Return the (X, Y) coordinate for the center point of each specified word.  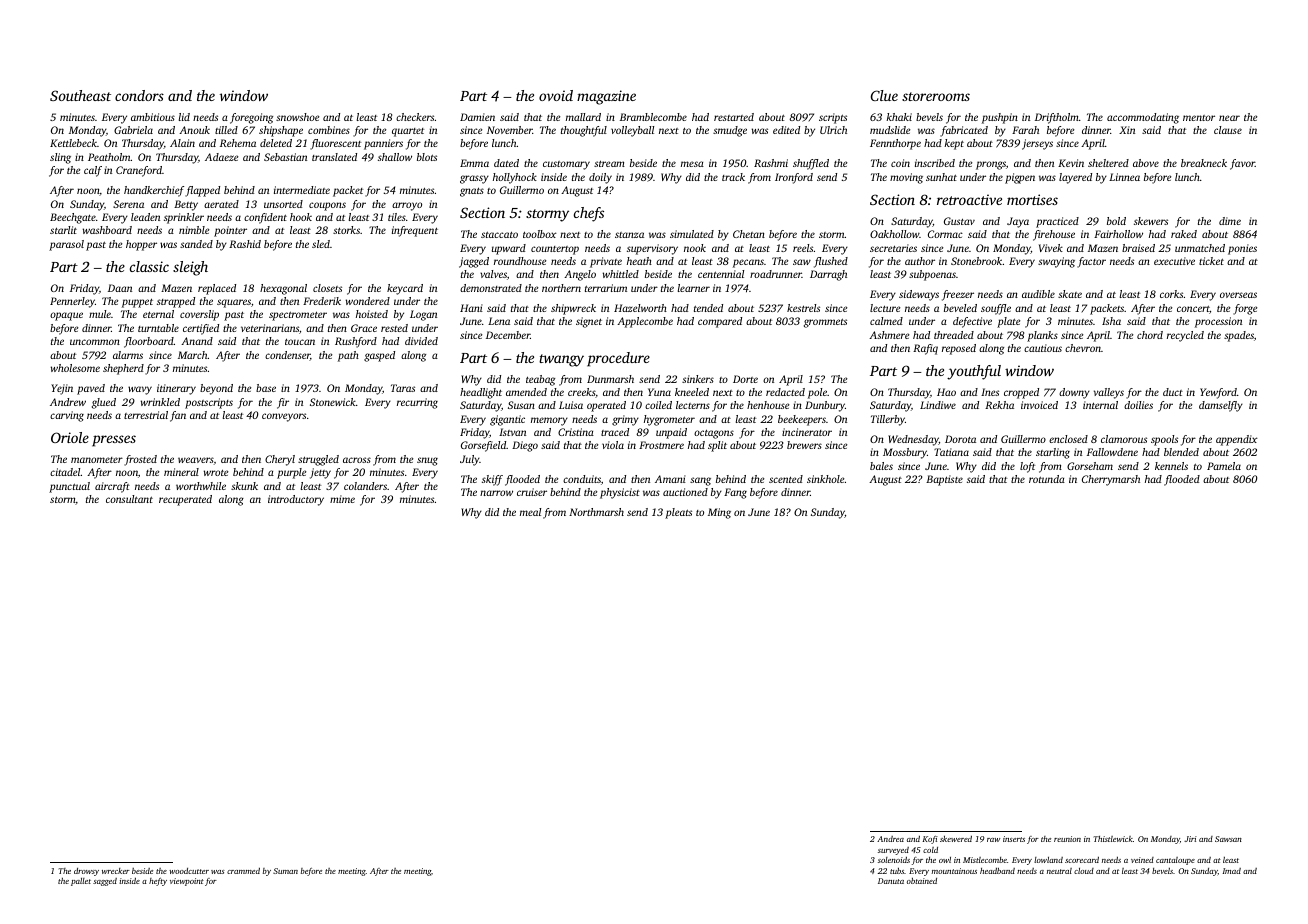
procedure (618, 359)
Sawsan (1228, 839)
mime (342, 499)
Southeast (80, 95)
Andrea (890, 839)
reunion (1067, 839)
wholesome (75, 368)
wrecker (116, 871)
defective (972, 322)
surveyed (893, 851)
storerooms (936, 96)
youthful (974, 372)
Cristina (576, 432)
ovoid (556, 95)
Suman (285, 871)
